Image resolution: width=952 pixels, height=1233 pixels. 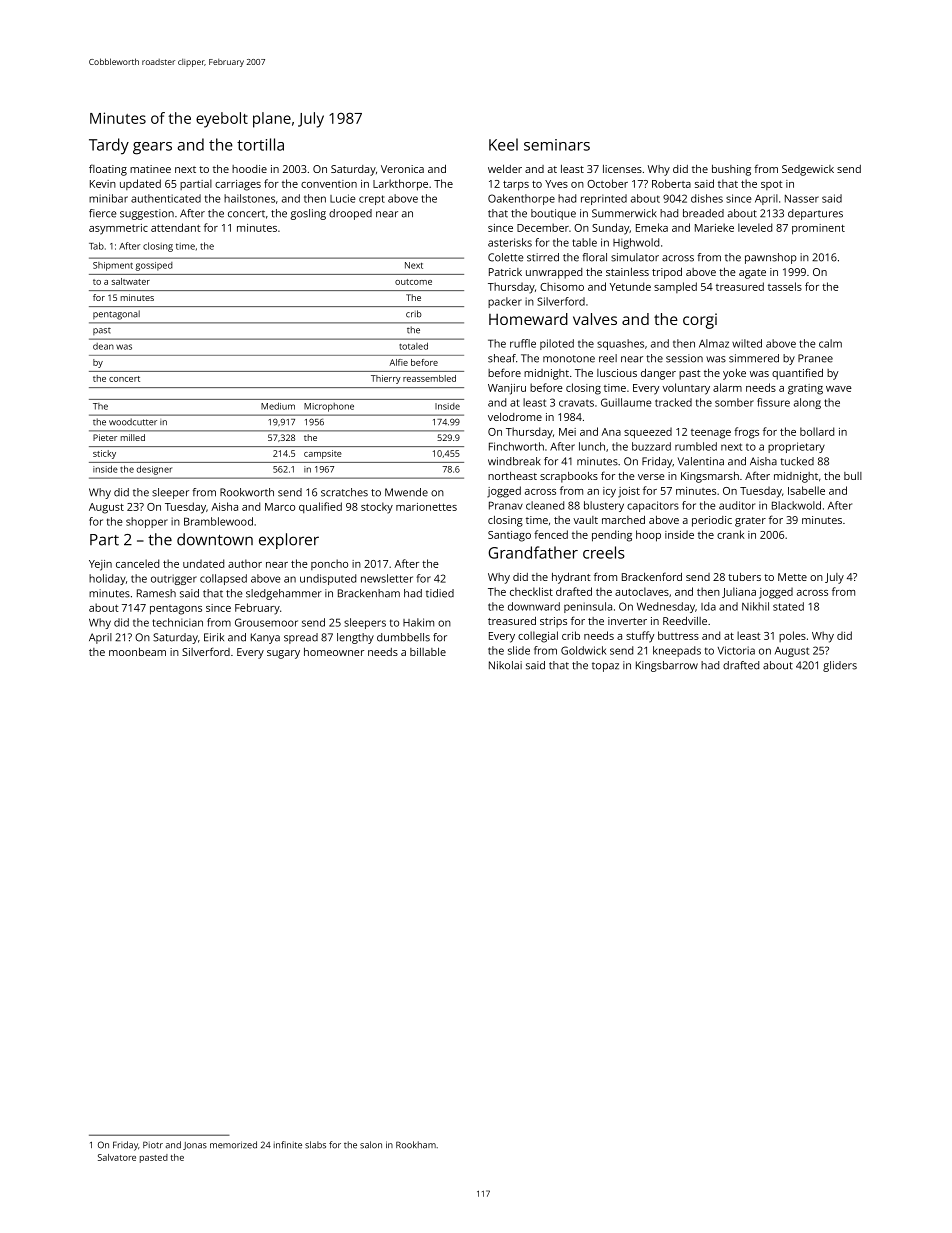 I want to click on Blackwold, so click(x=796, y=505).
